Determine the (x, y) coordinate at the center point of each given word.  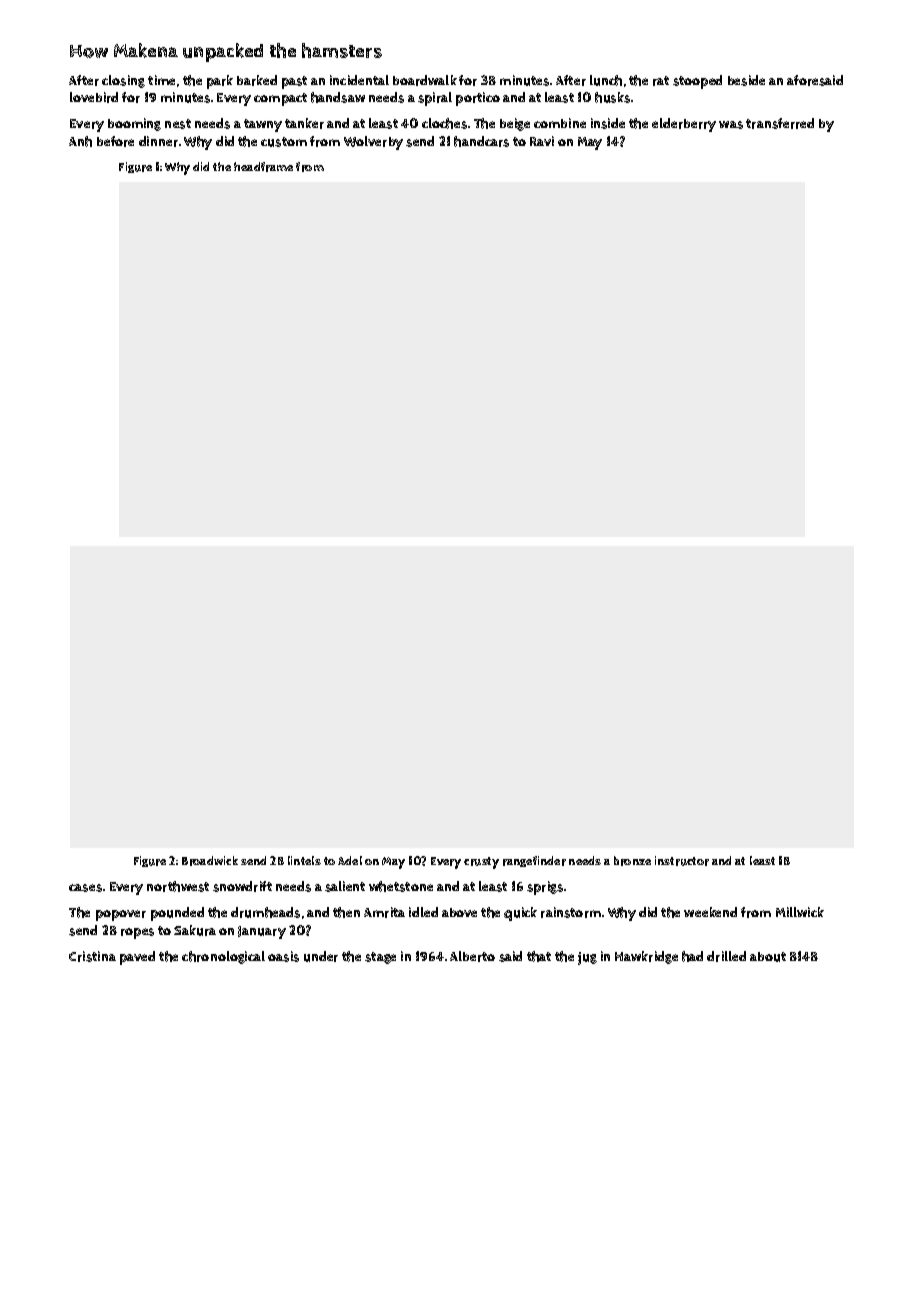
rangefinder (534, 861)
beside (746, 80)
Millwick (800, 912)
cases (85, 888)
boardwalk (425, 80)
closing (123, 81)
